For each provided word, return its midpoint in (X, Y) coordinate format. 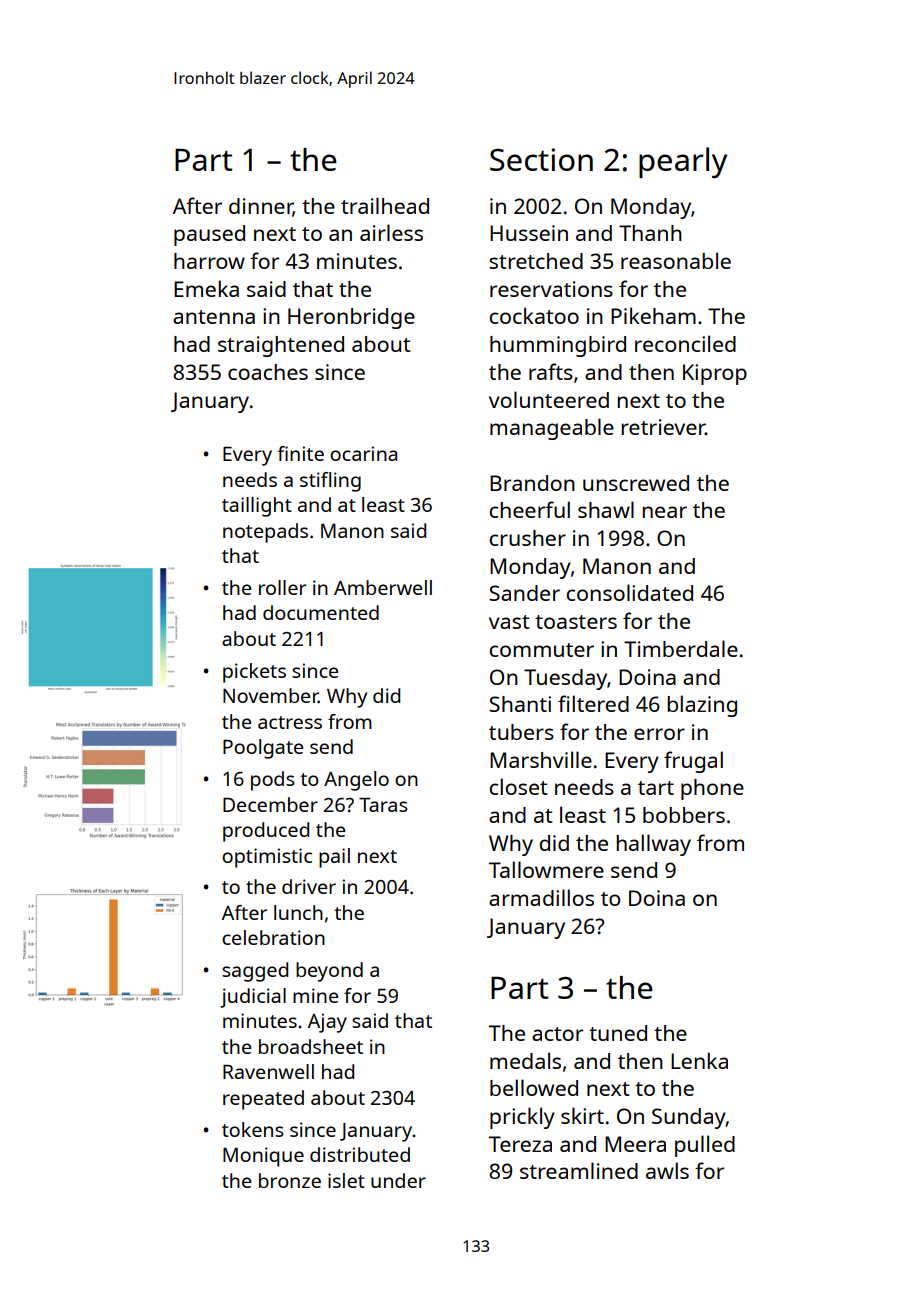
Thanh (650, 233)
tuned (618, 1033)
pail (334, 858)
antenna (214, 317)
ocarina (363, 453)
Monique (263, 1157)
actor (557, 1034)
